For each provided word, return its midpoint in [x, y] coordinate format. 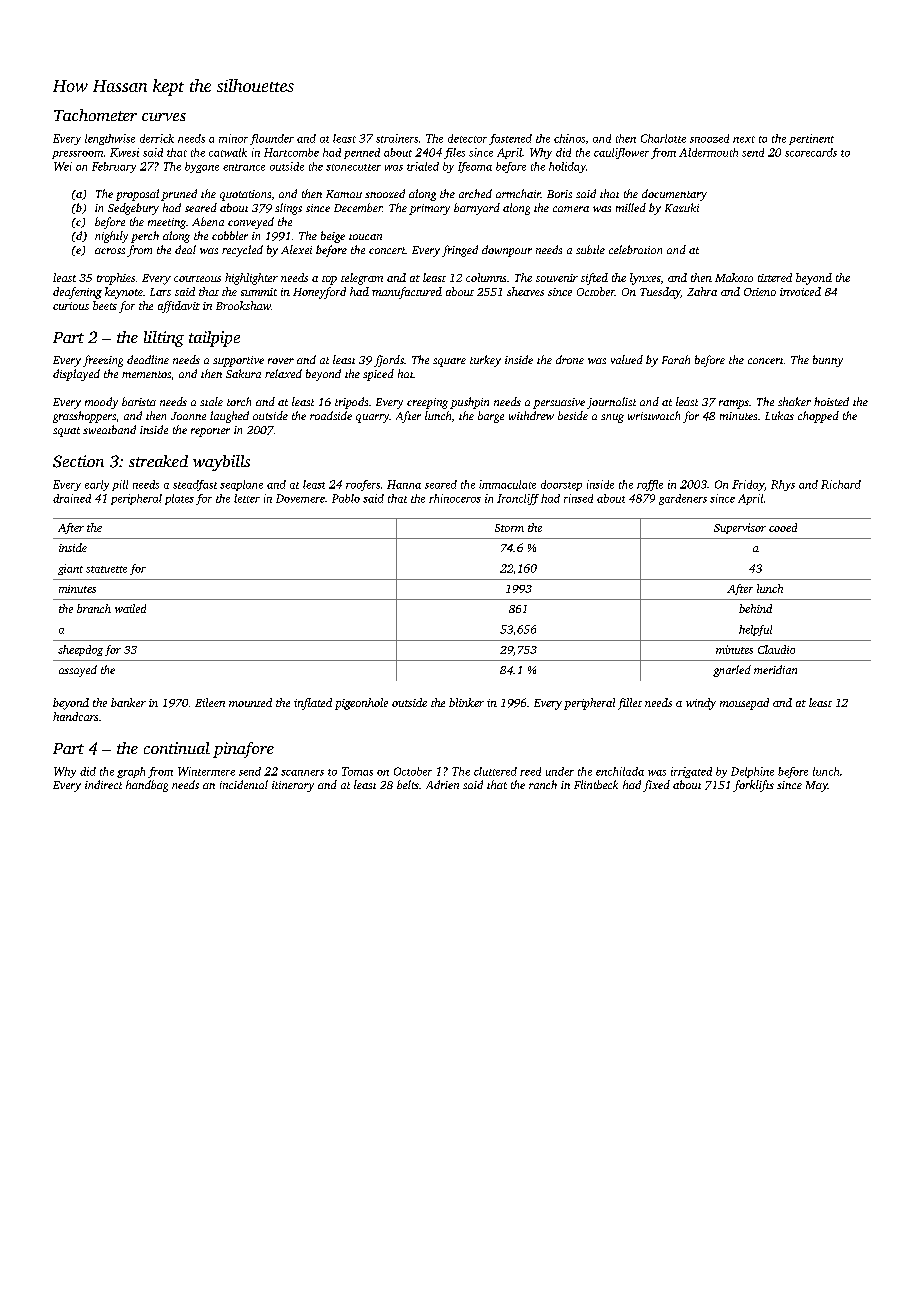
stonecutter [353, 167]
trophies [116, 279]
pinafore [243, 750]
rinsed [578, 498]
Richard [841, 484]
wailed [130, 608]
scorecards [811, 152]
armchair [518, 193]
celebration [635, 249]
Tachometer [95, 115]
